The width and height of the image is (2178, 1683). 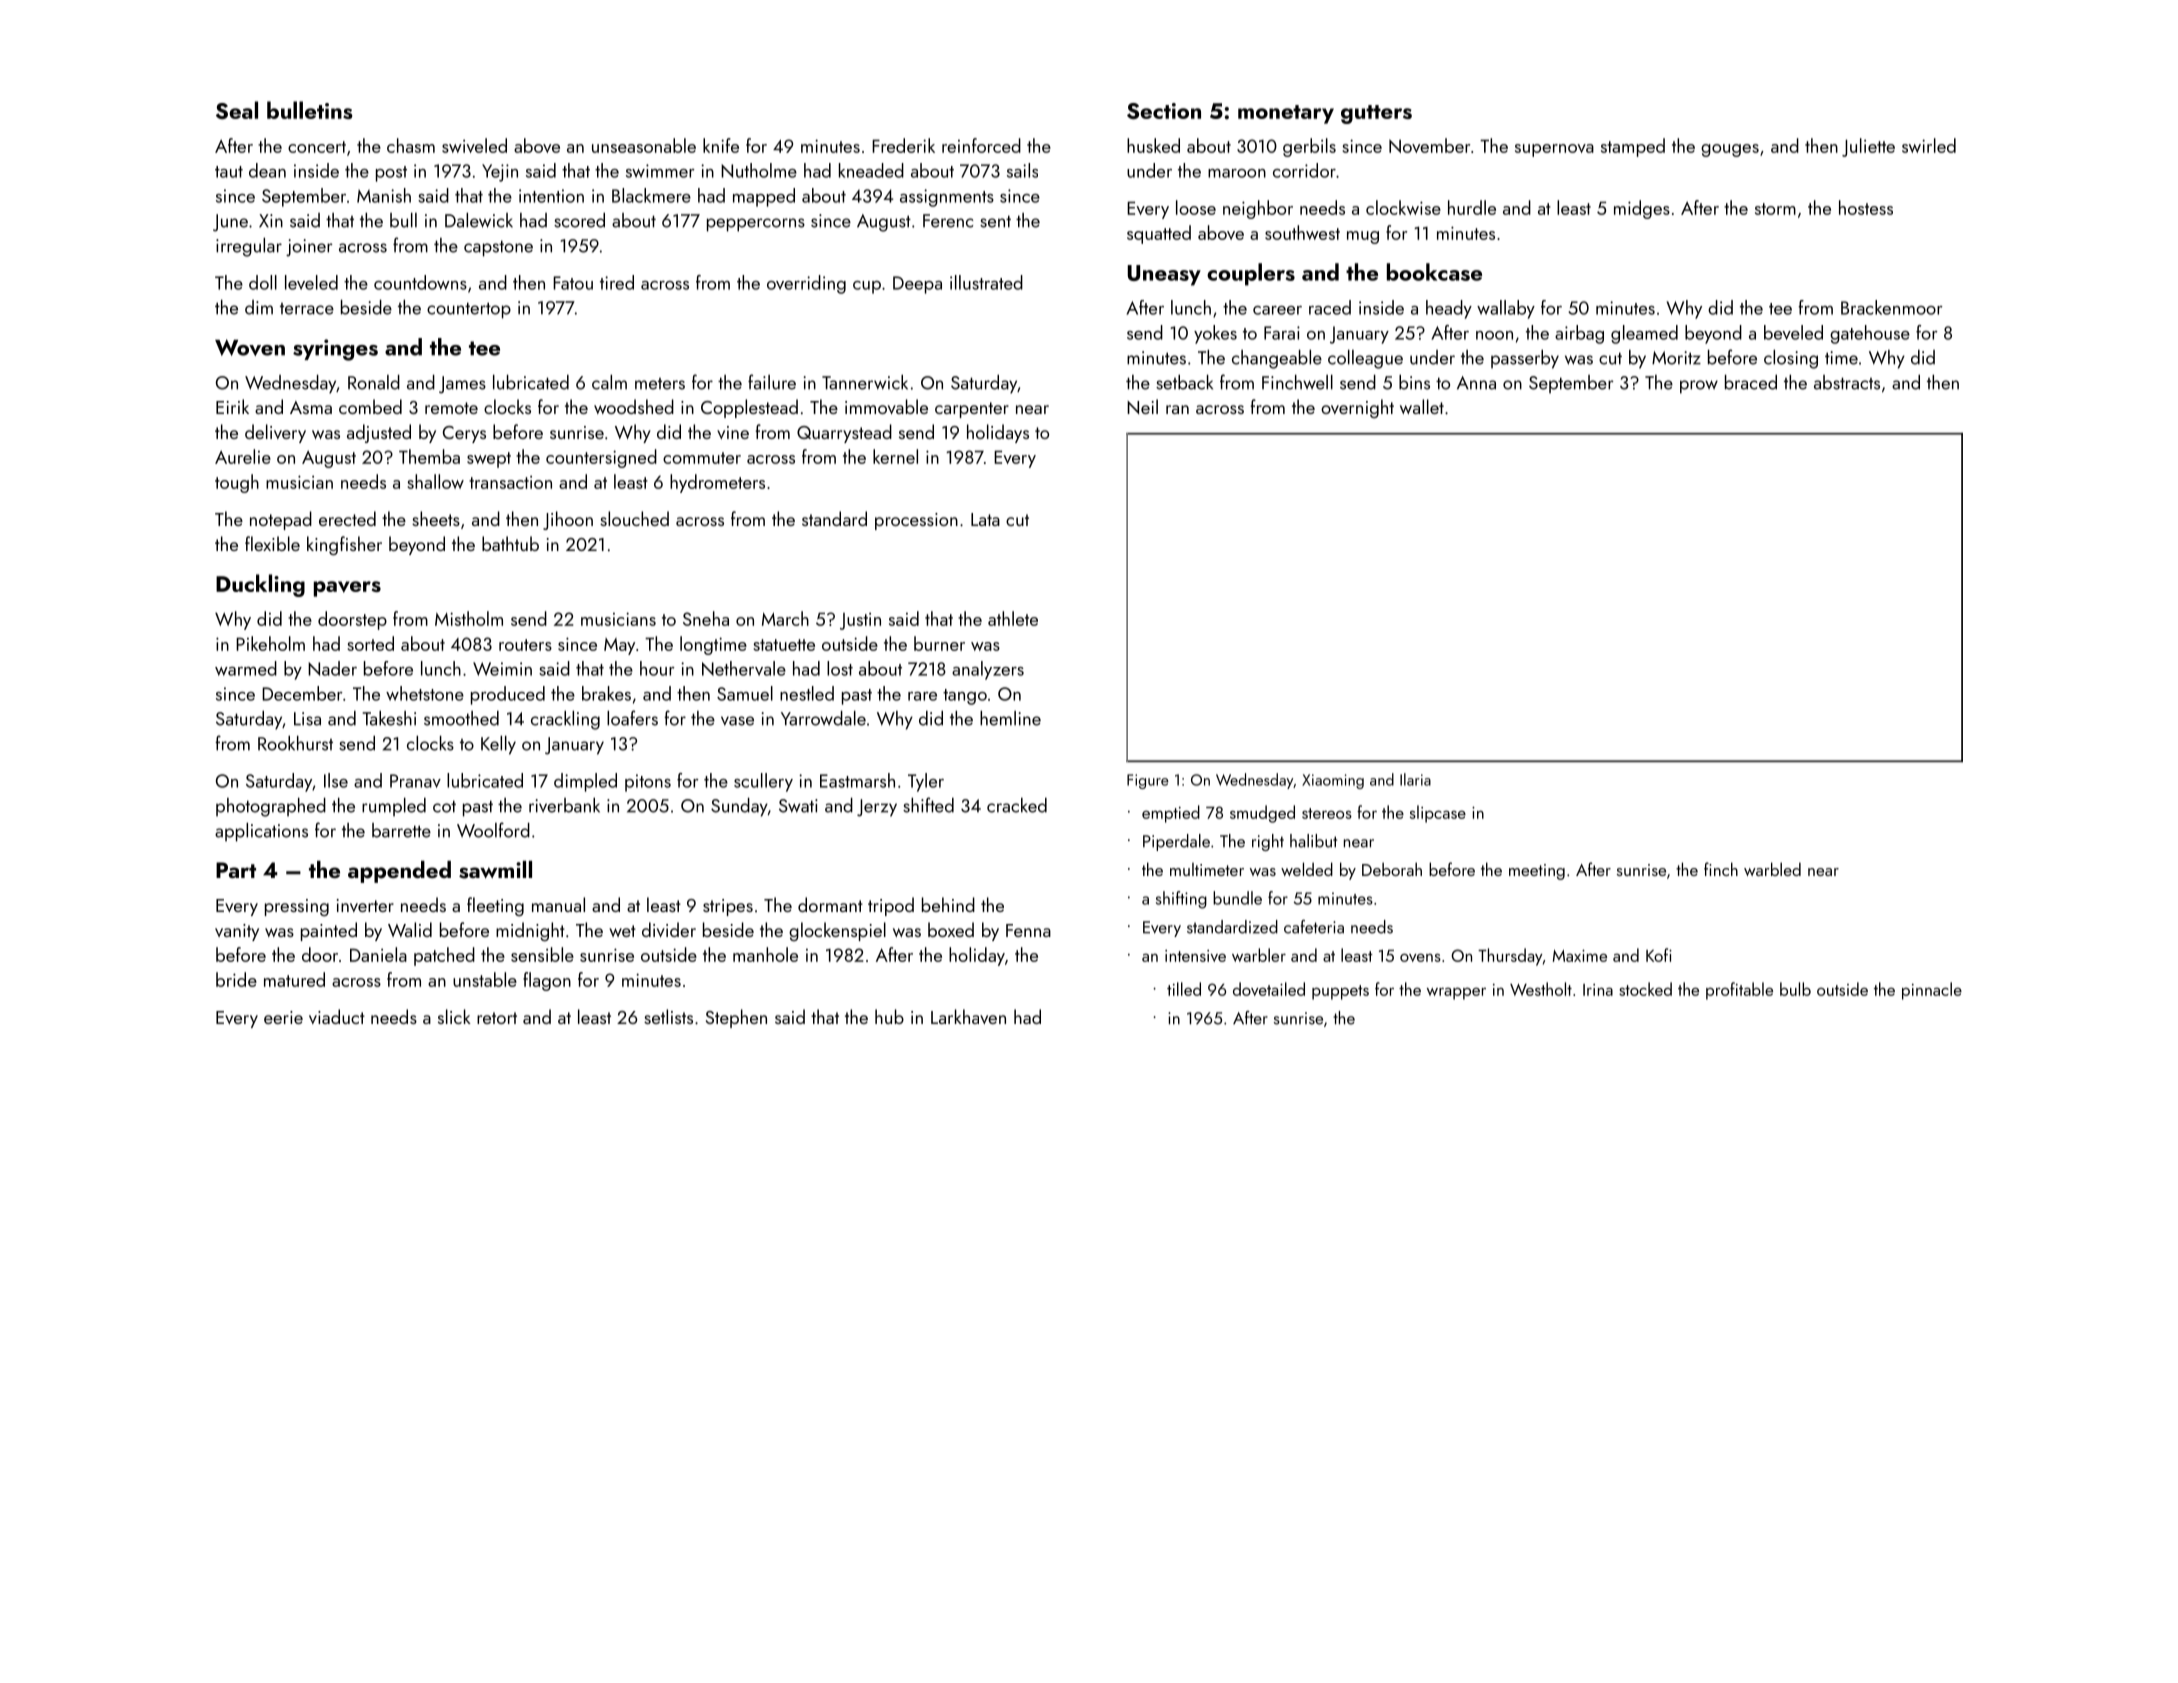 What do you see at coordinates (474, 145) in the image?
I see `swiveled` at bounding box center [474, 145].
